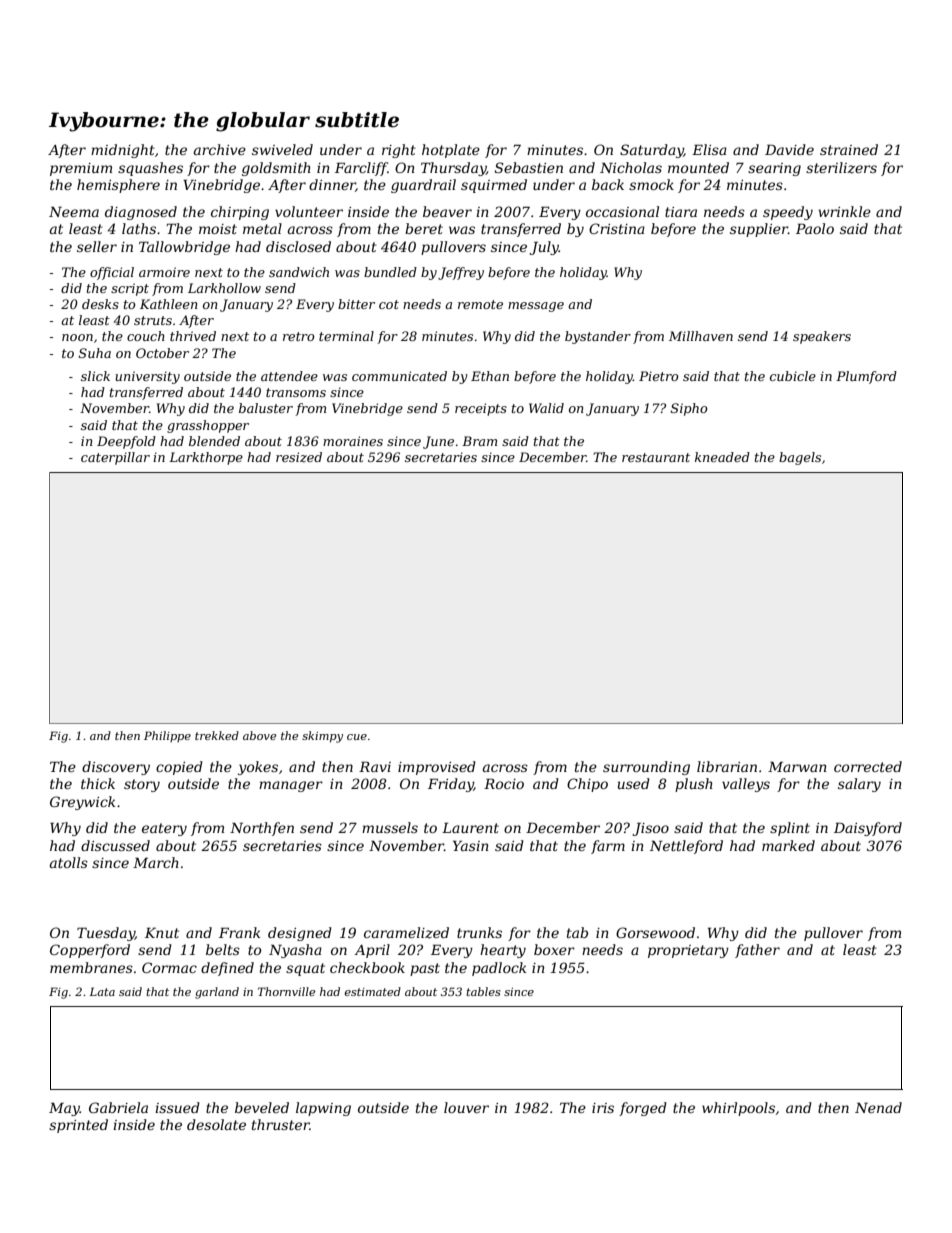 The width and height of the screenshot is (952, 1233). What do you see at coordinates (646, 768) in the screenshot?
I see `surrounding` at bounding box center [646, 768].
